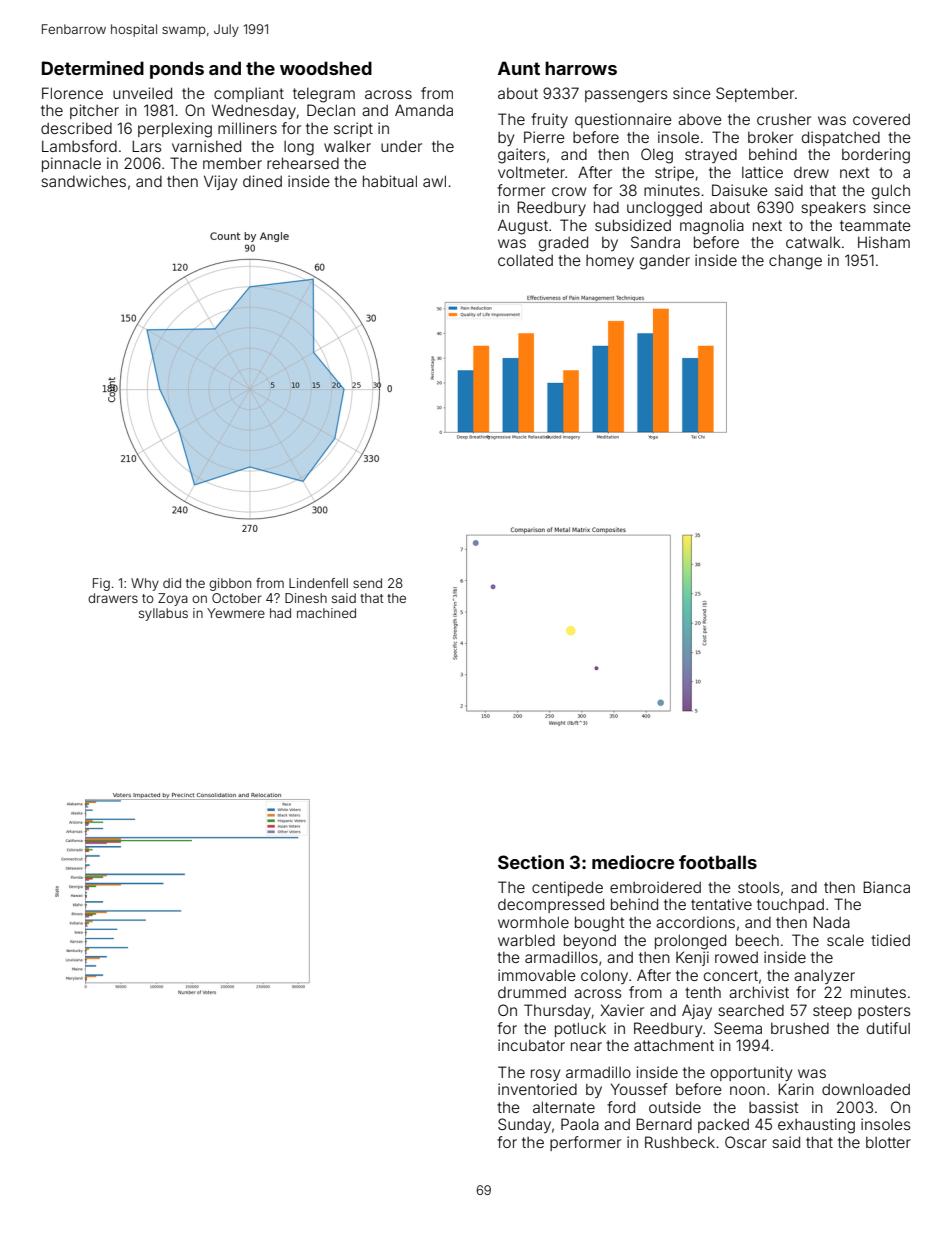 Image resolution: width=952 pixels, height=1233 pixels. I want to click on syllabus, so click(163, 614).
